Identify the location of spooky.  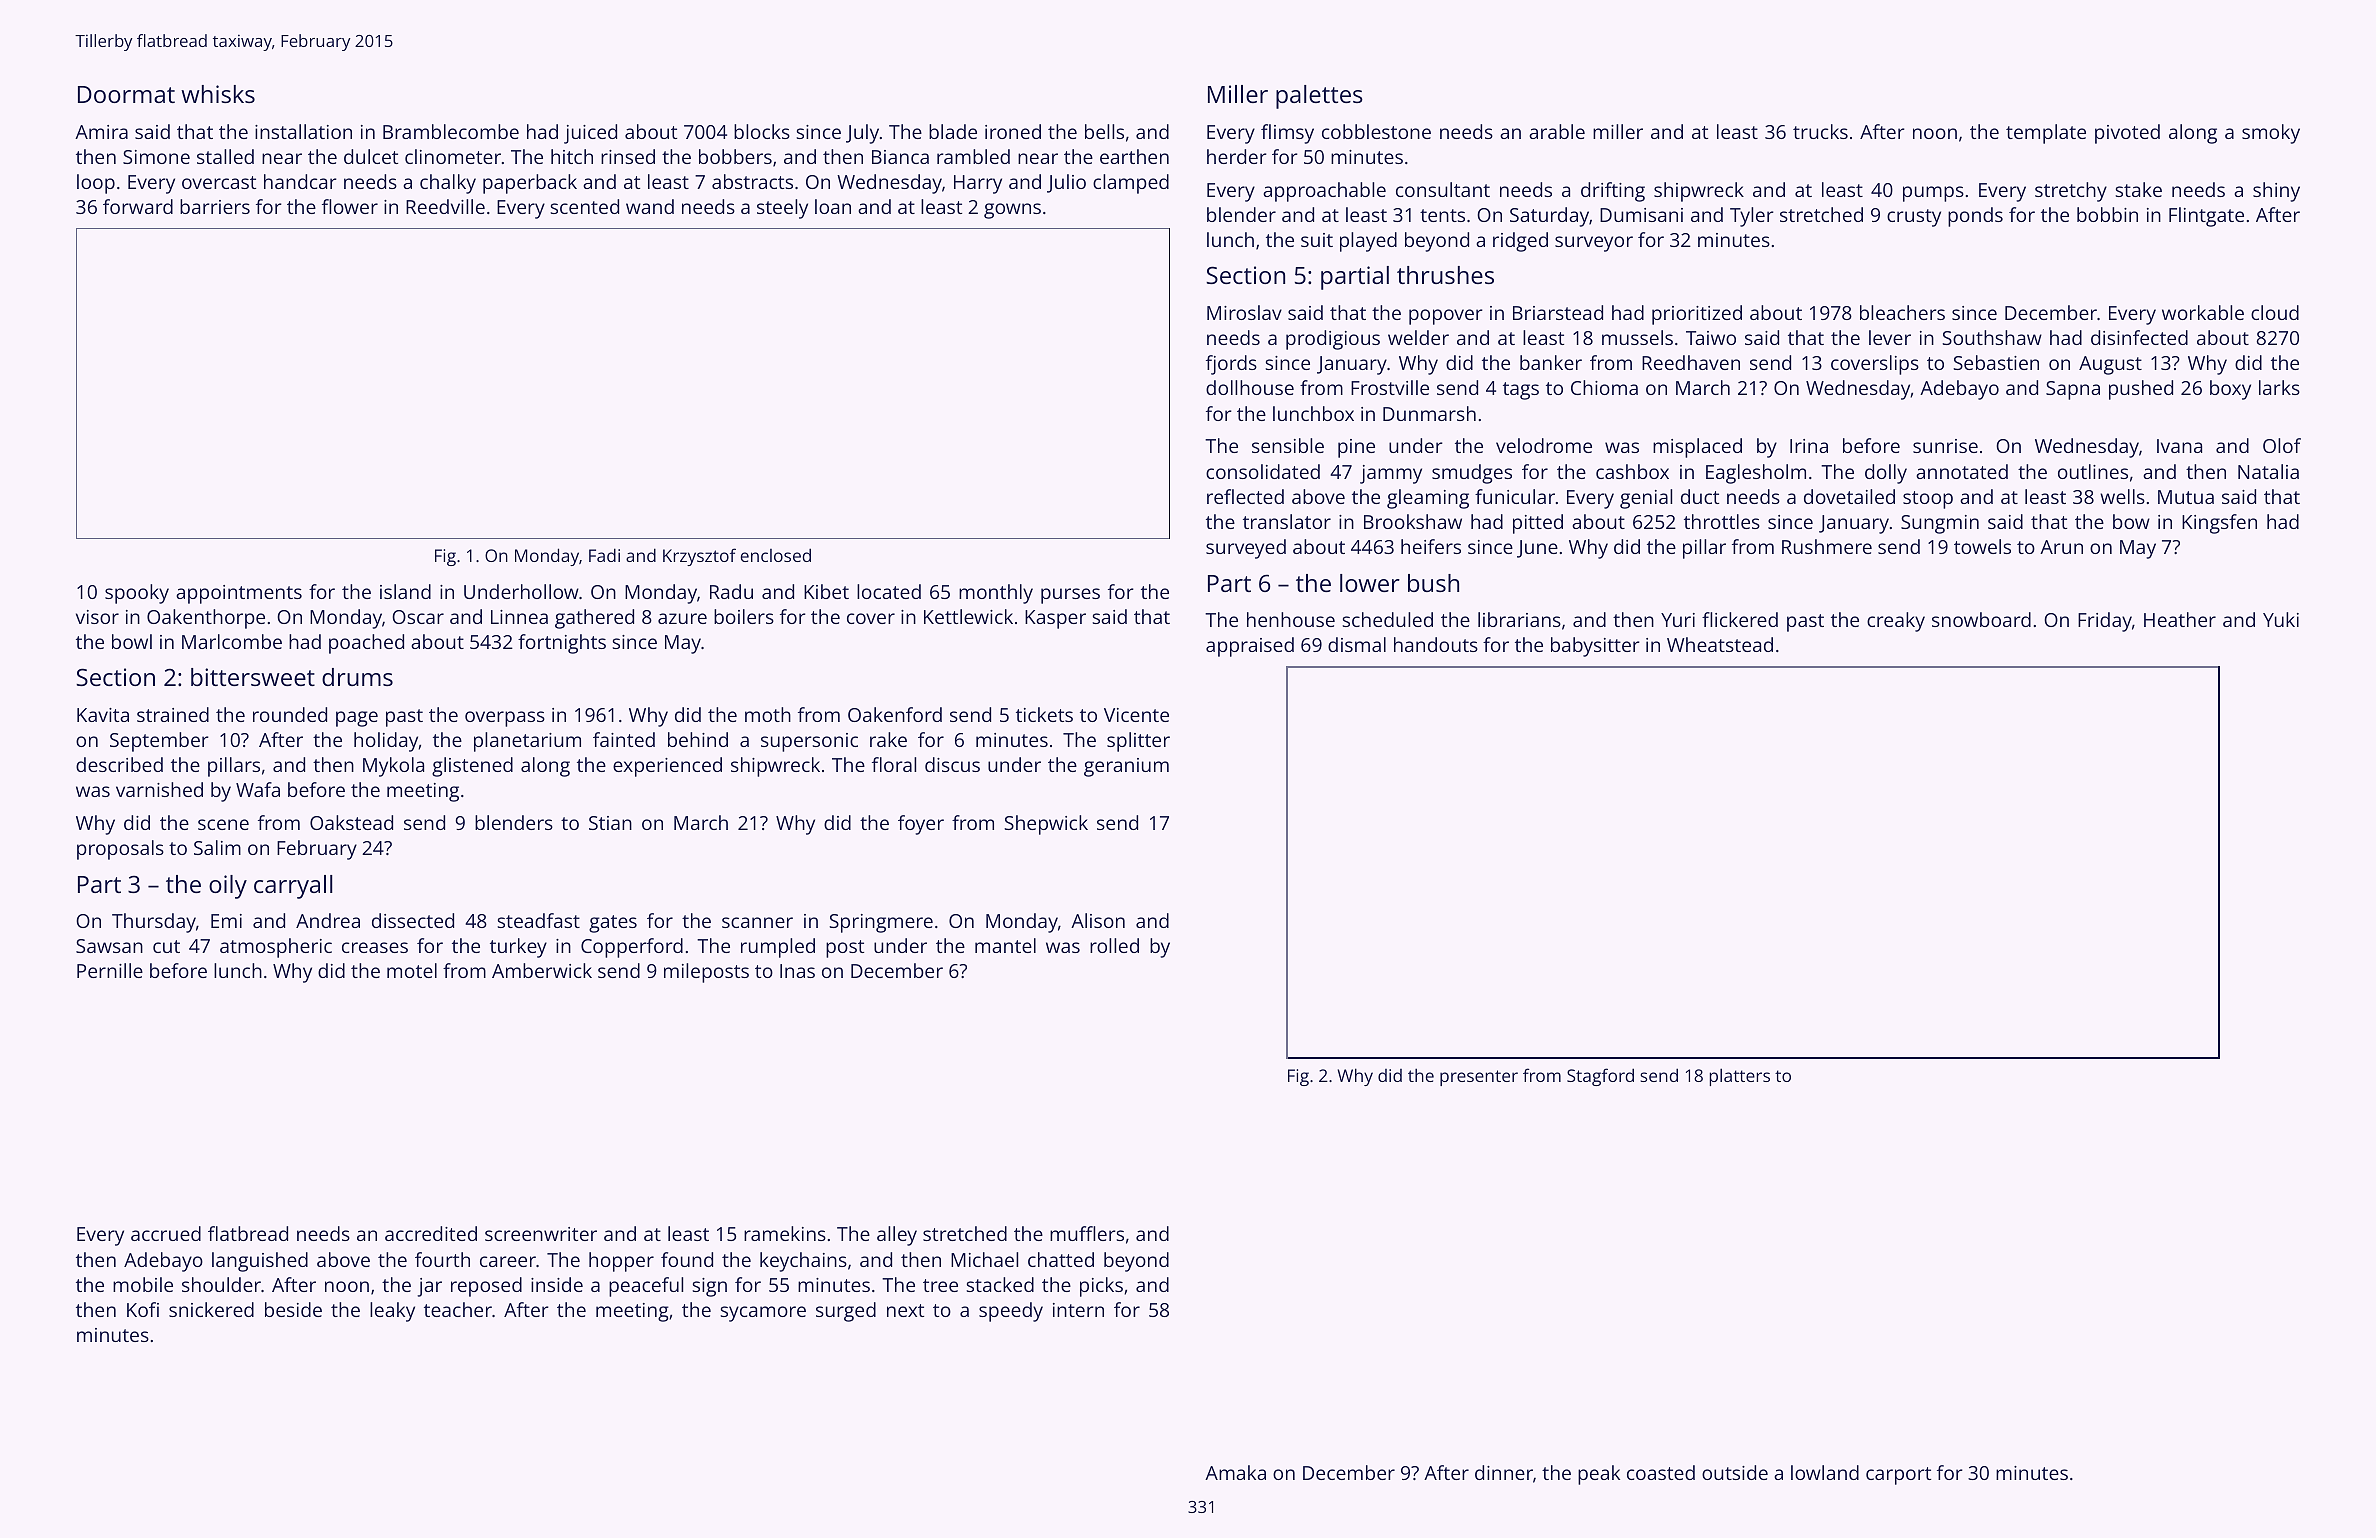
(137, 594).
